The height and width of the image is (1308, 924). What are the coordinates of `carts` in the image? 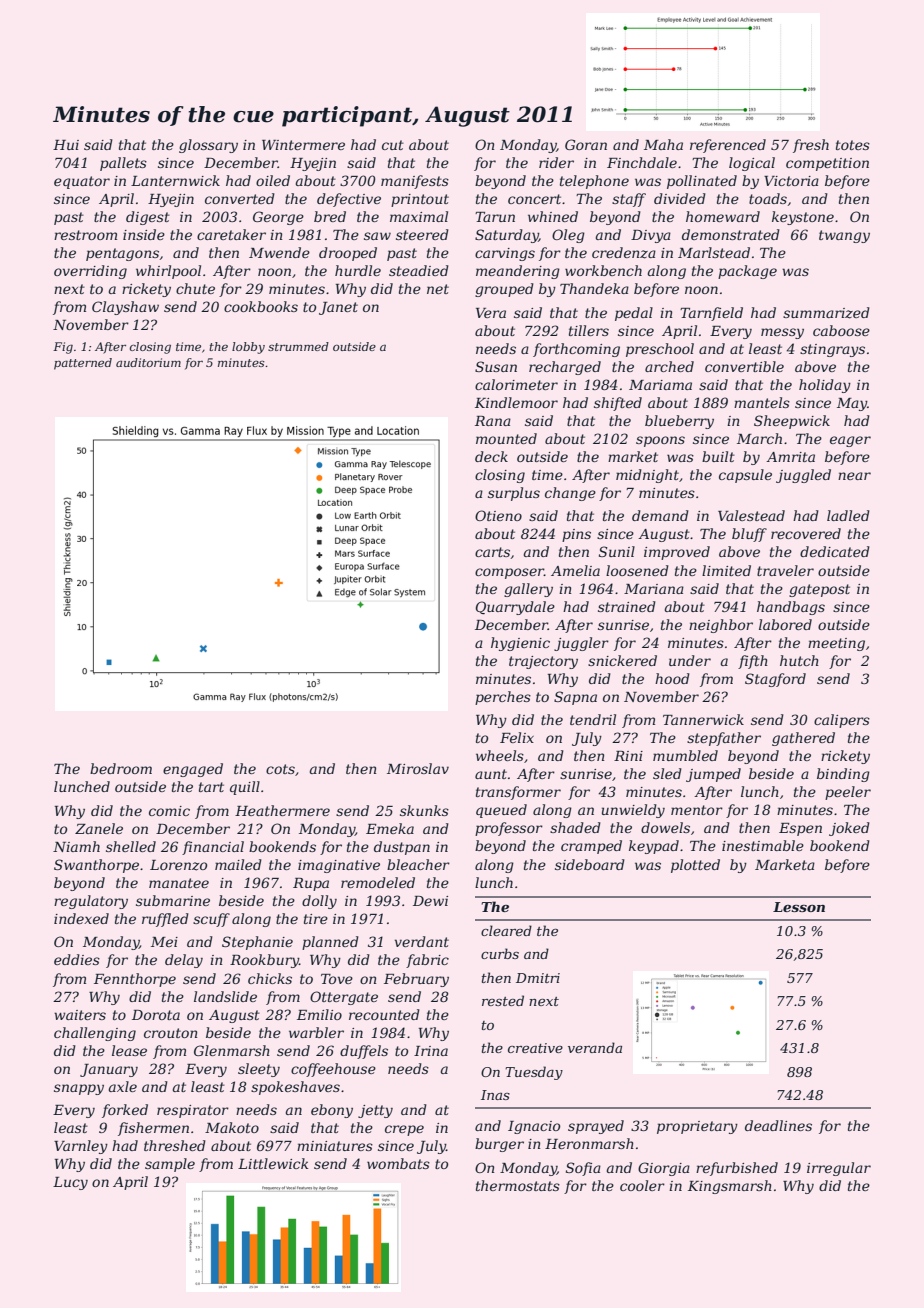 It's located at (492, 552).
